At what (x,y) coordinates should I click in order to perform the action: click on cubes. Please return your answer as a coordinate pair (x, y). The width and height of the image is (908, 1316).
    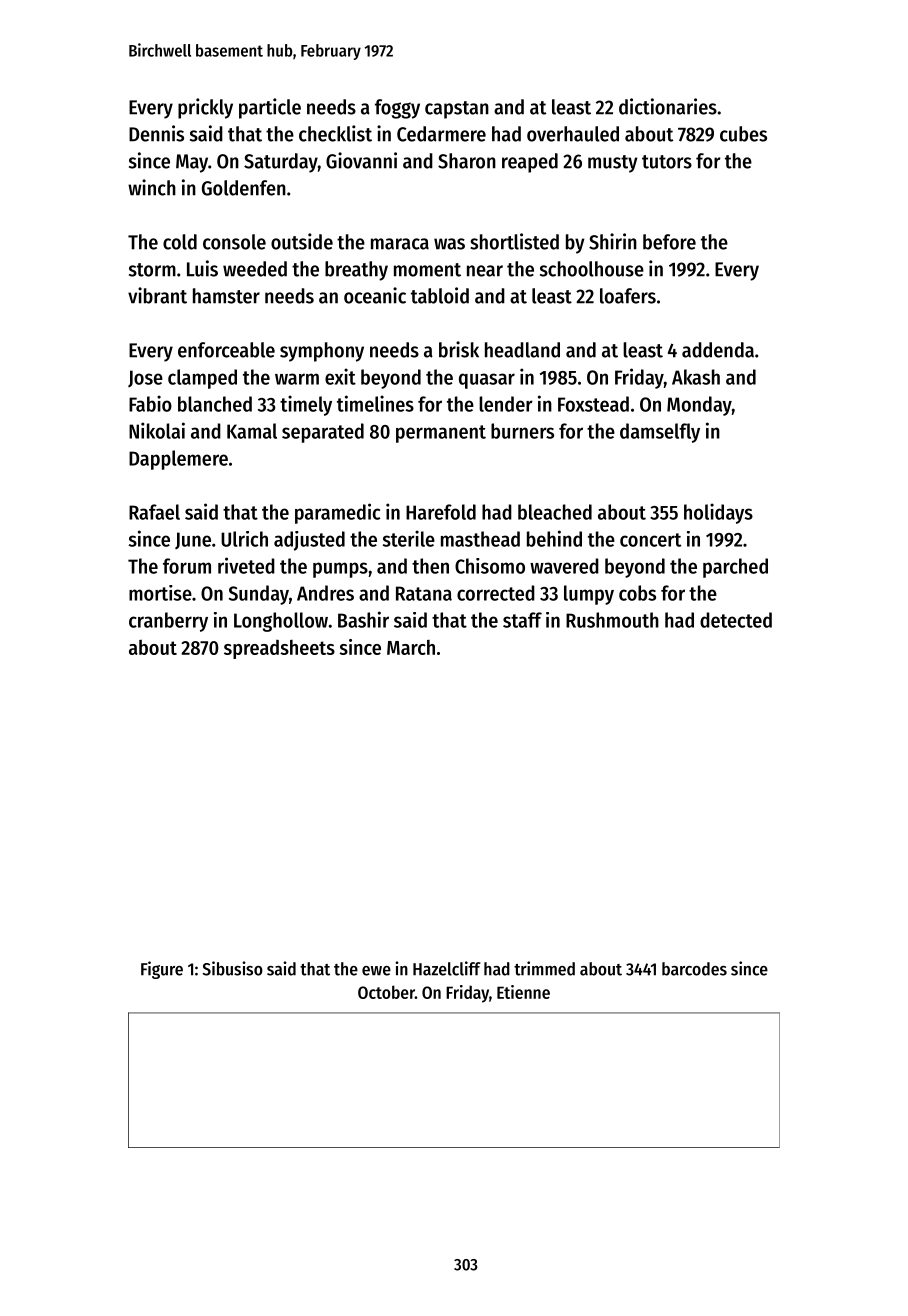
    Looking at the image, I should click on (743, 134).
